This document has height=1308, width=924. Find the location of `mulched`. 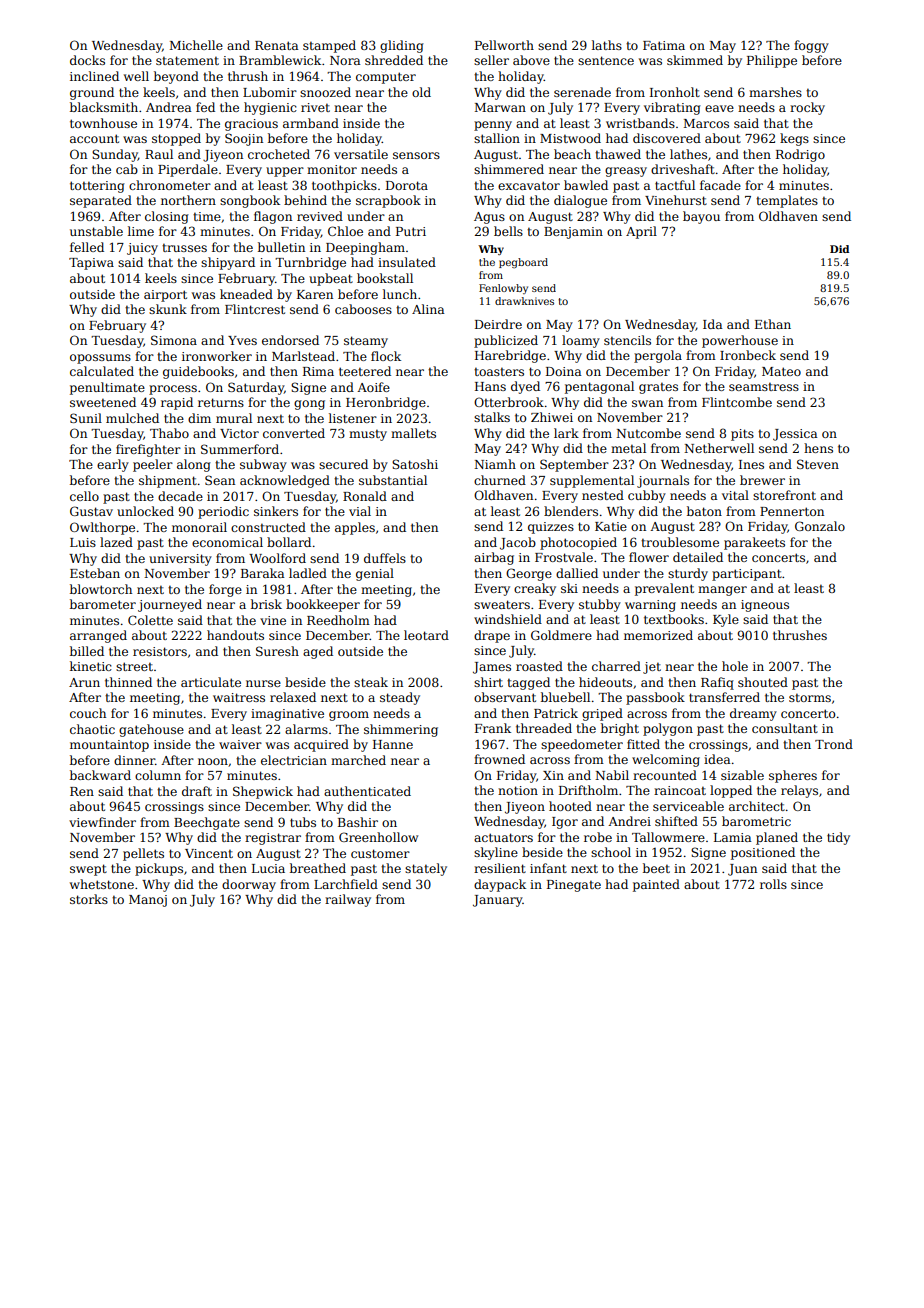

mulched is located at coordinates (132, 418).
